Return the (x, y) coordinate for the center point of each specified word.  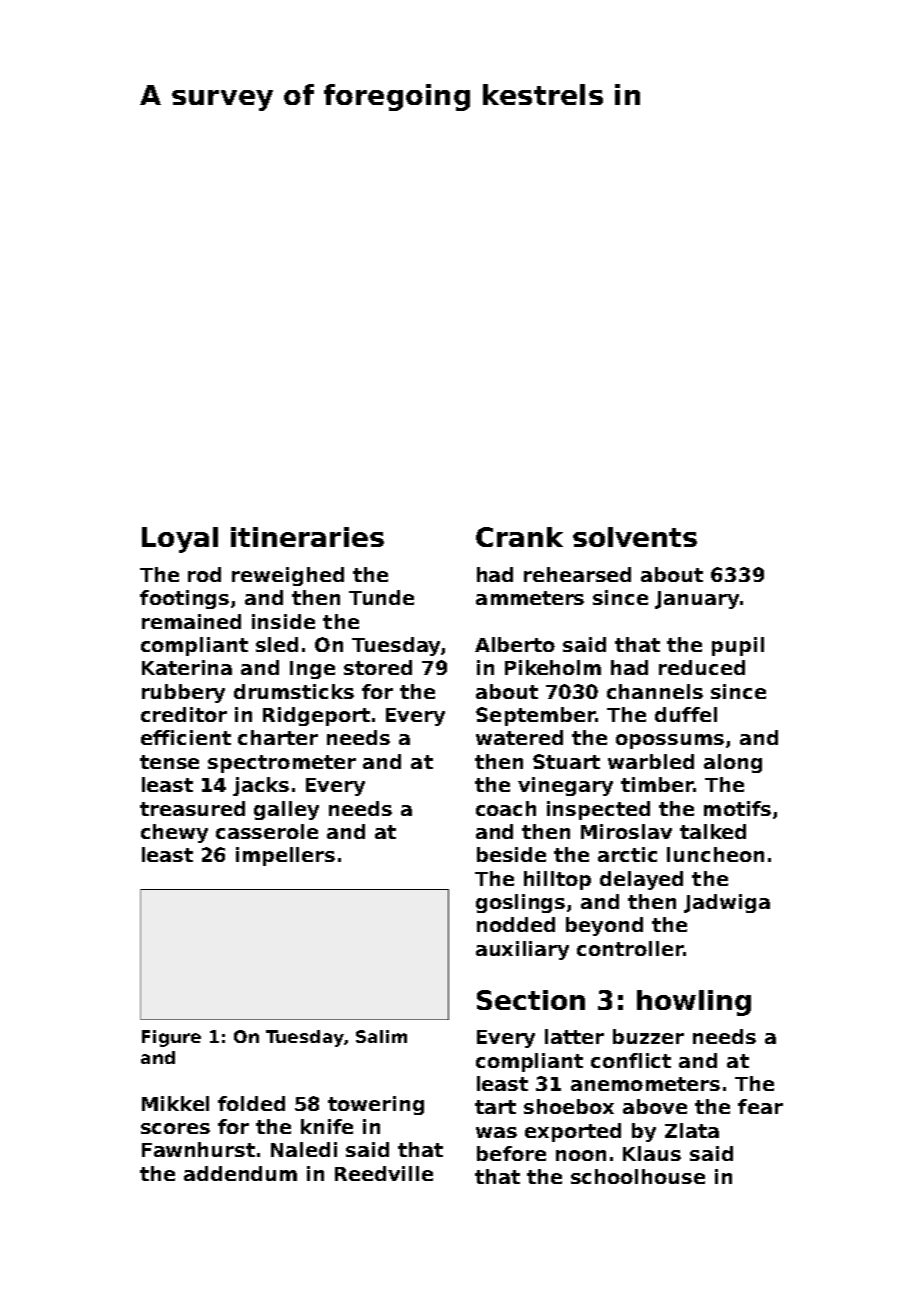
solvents (635, 537)
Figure (171, 1038)
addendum (240, 1173)
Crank (519, 537)
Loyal (180, 540)
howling (694, 1003)
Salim (381, 1036)
